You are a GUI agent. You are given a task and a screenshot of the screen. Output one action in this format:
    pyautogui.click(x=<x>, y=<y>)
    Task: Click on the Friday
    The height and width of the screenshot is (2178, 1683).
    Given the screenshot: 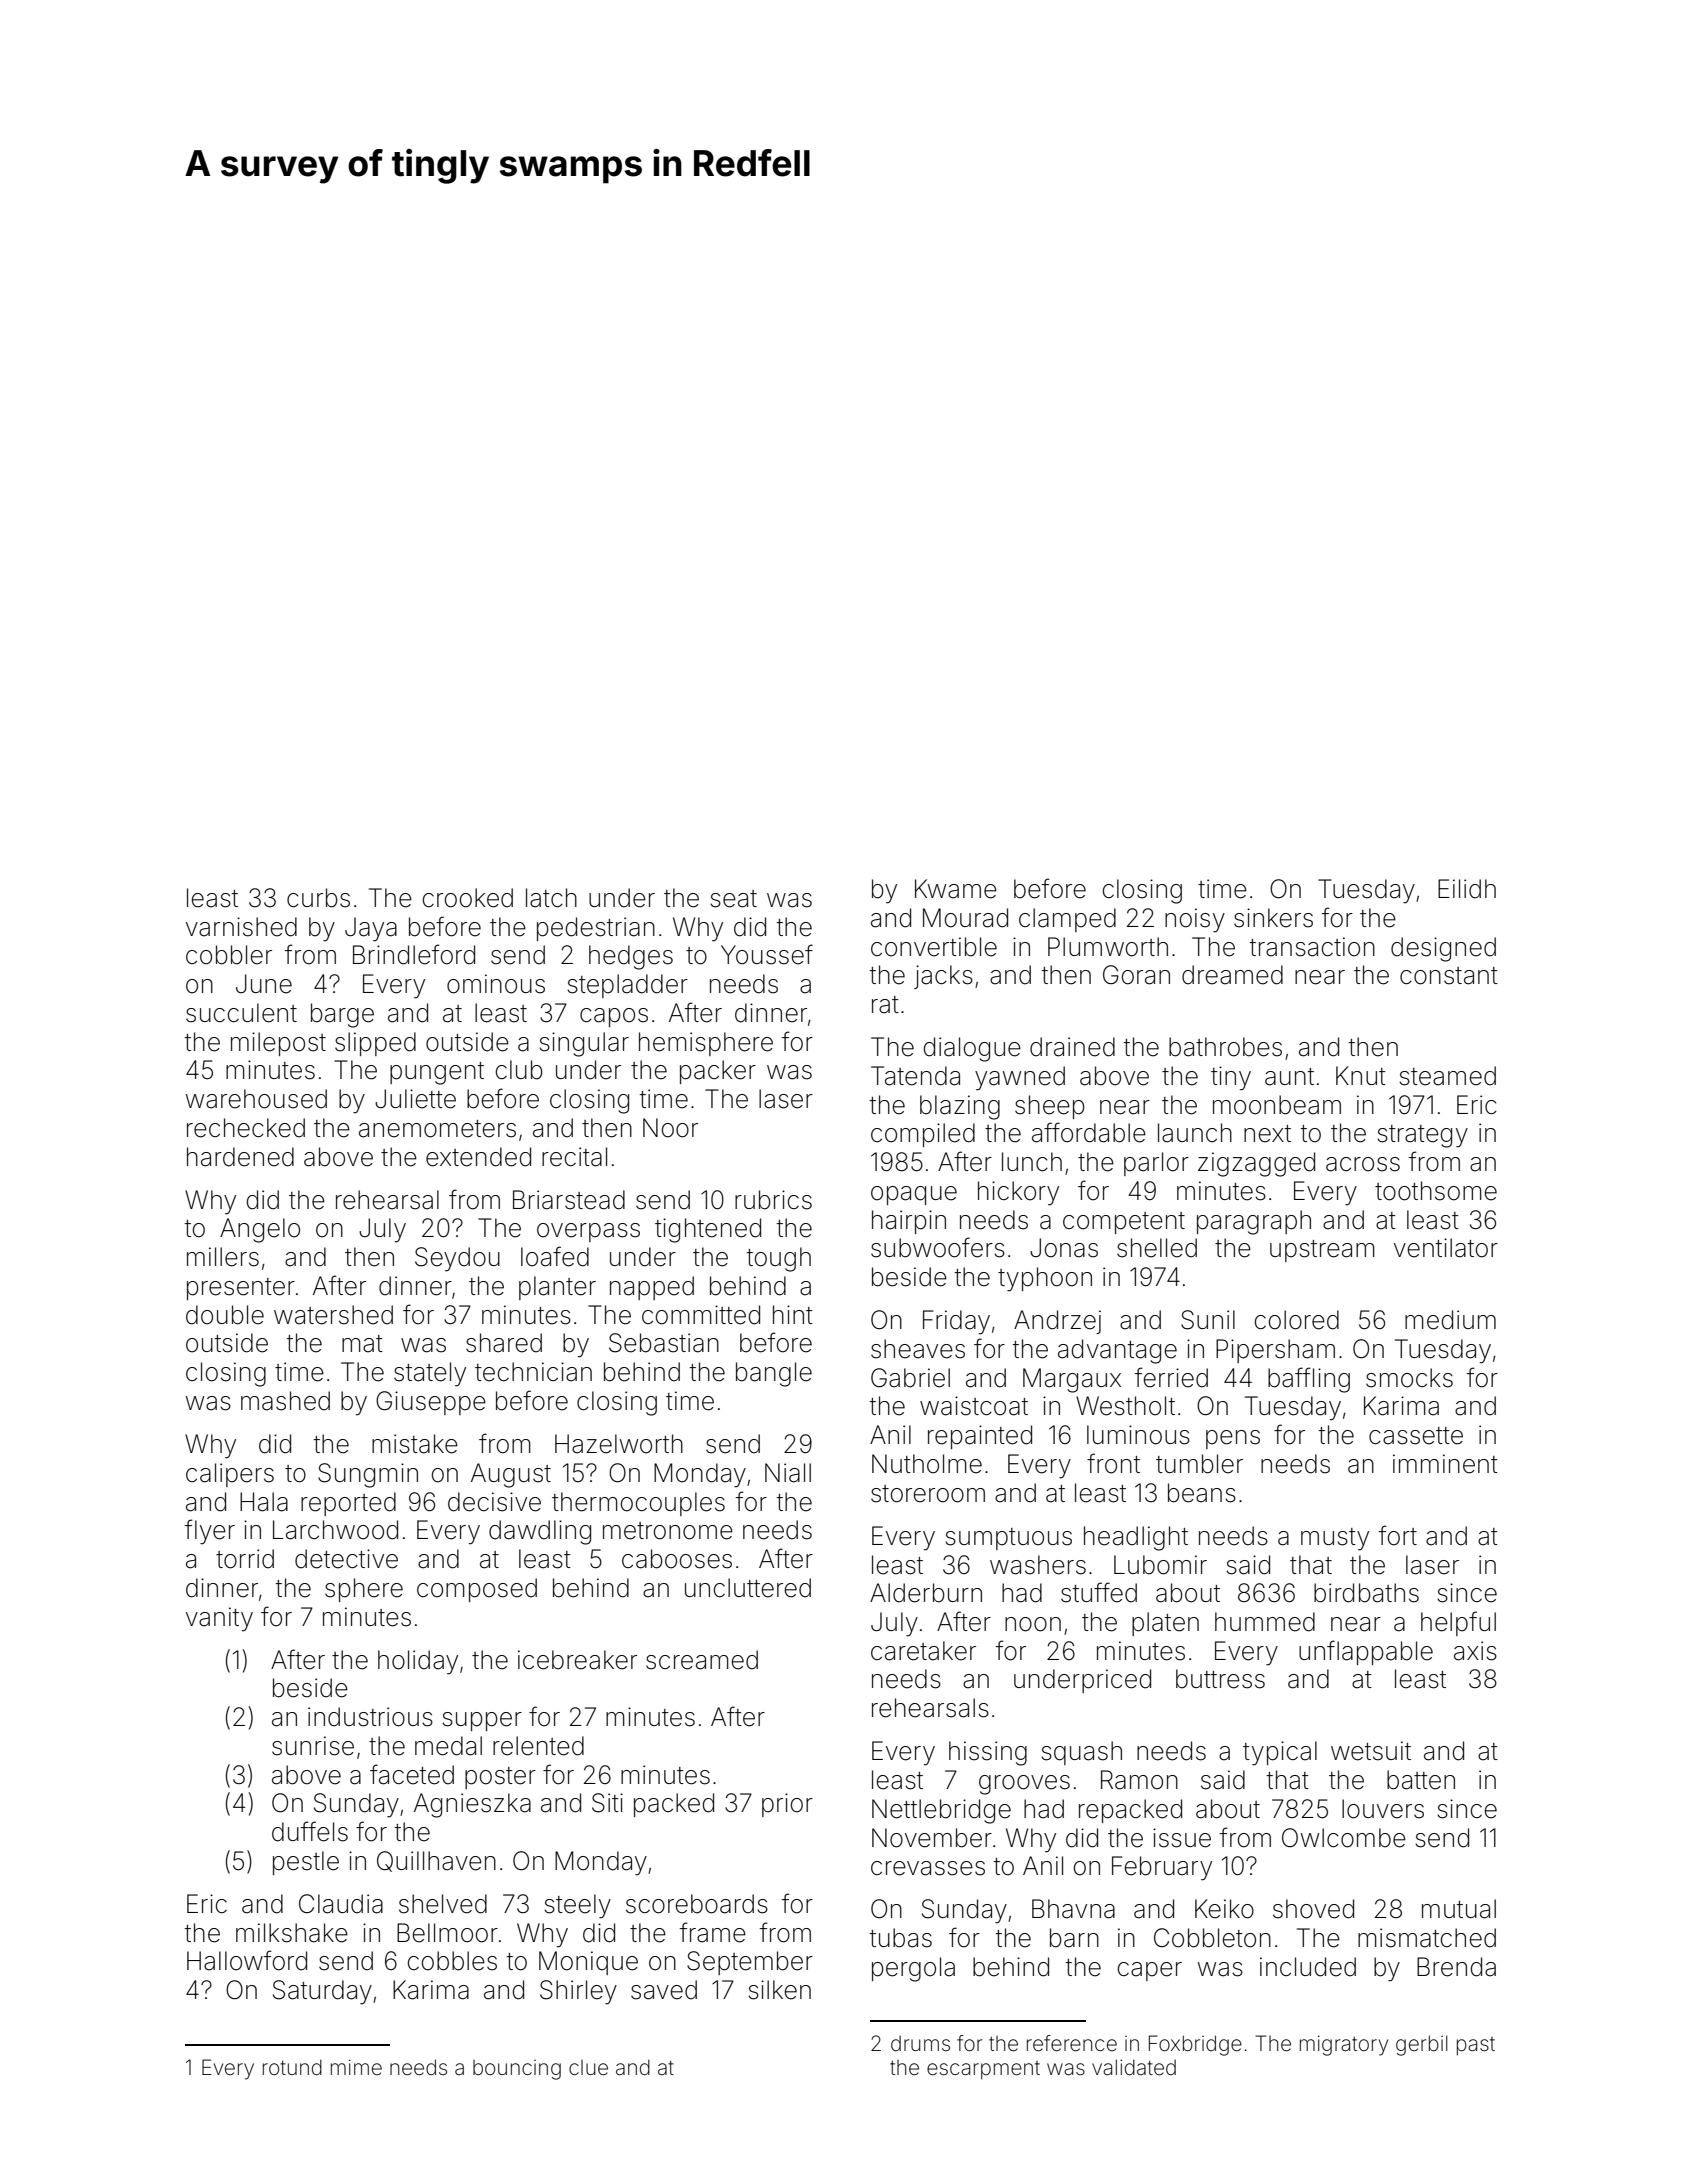 What is the action you would take?
    pyautogui.click(x=956, y=1322)
